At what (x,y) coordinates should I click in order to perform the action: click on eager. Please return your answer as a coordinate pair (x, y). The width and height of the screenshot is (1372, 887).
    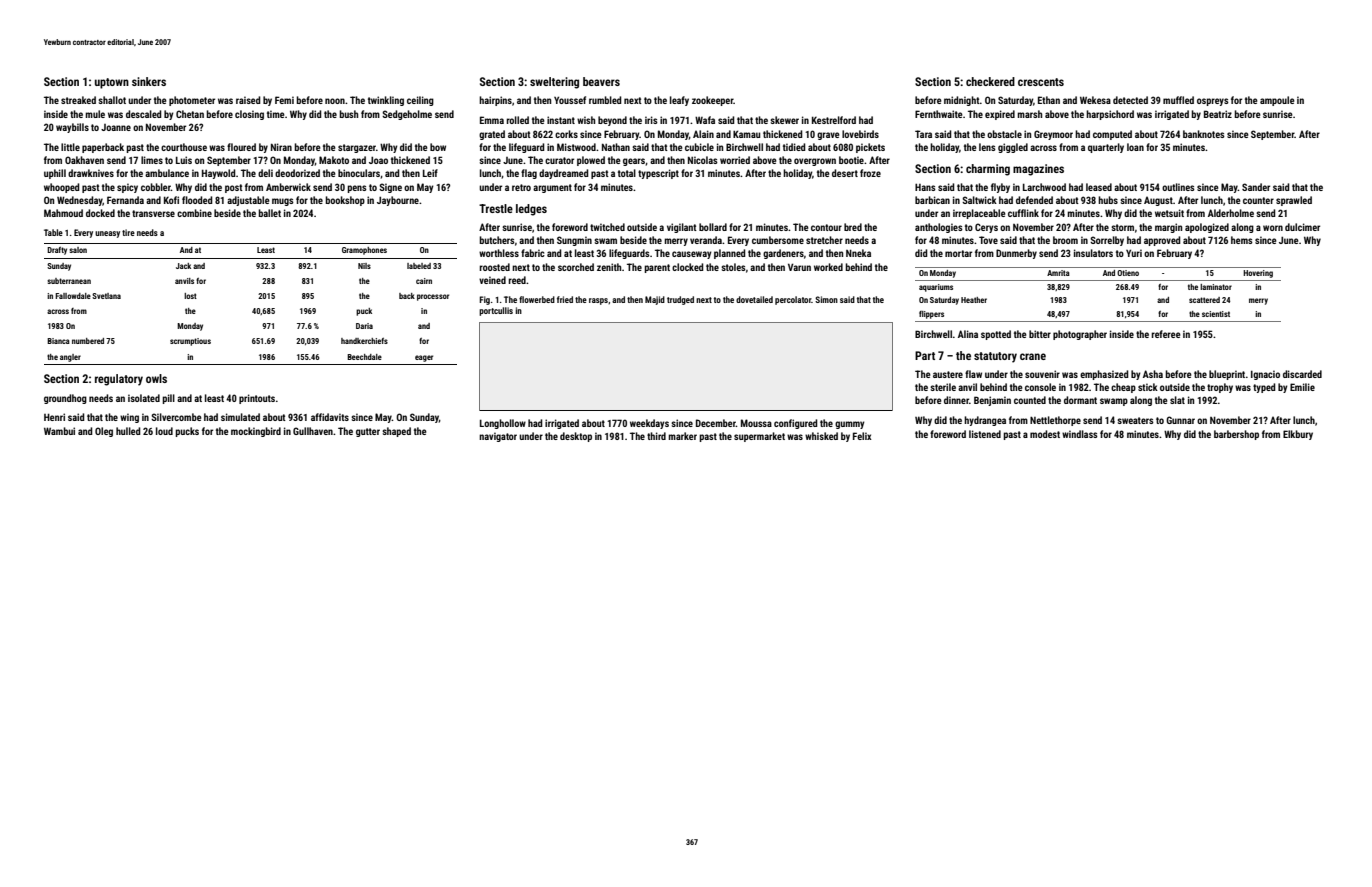
    Looking at the image, I should click on (424, 358).
